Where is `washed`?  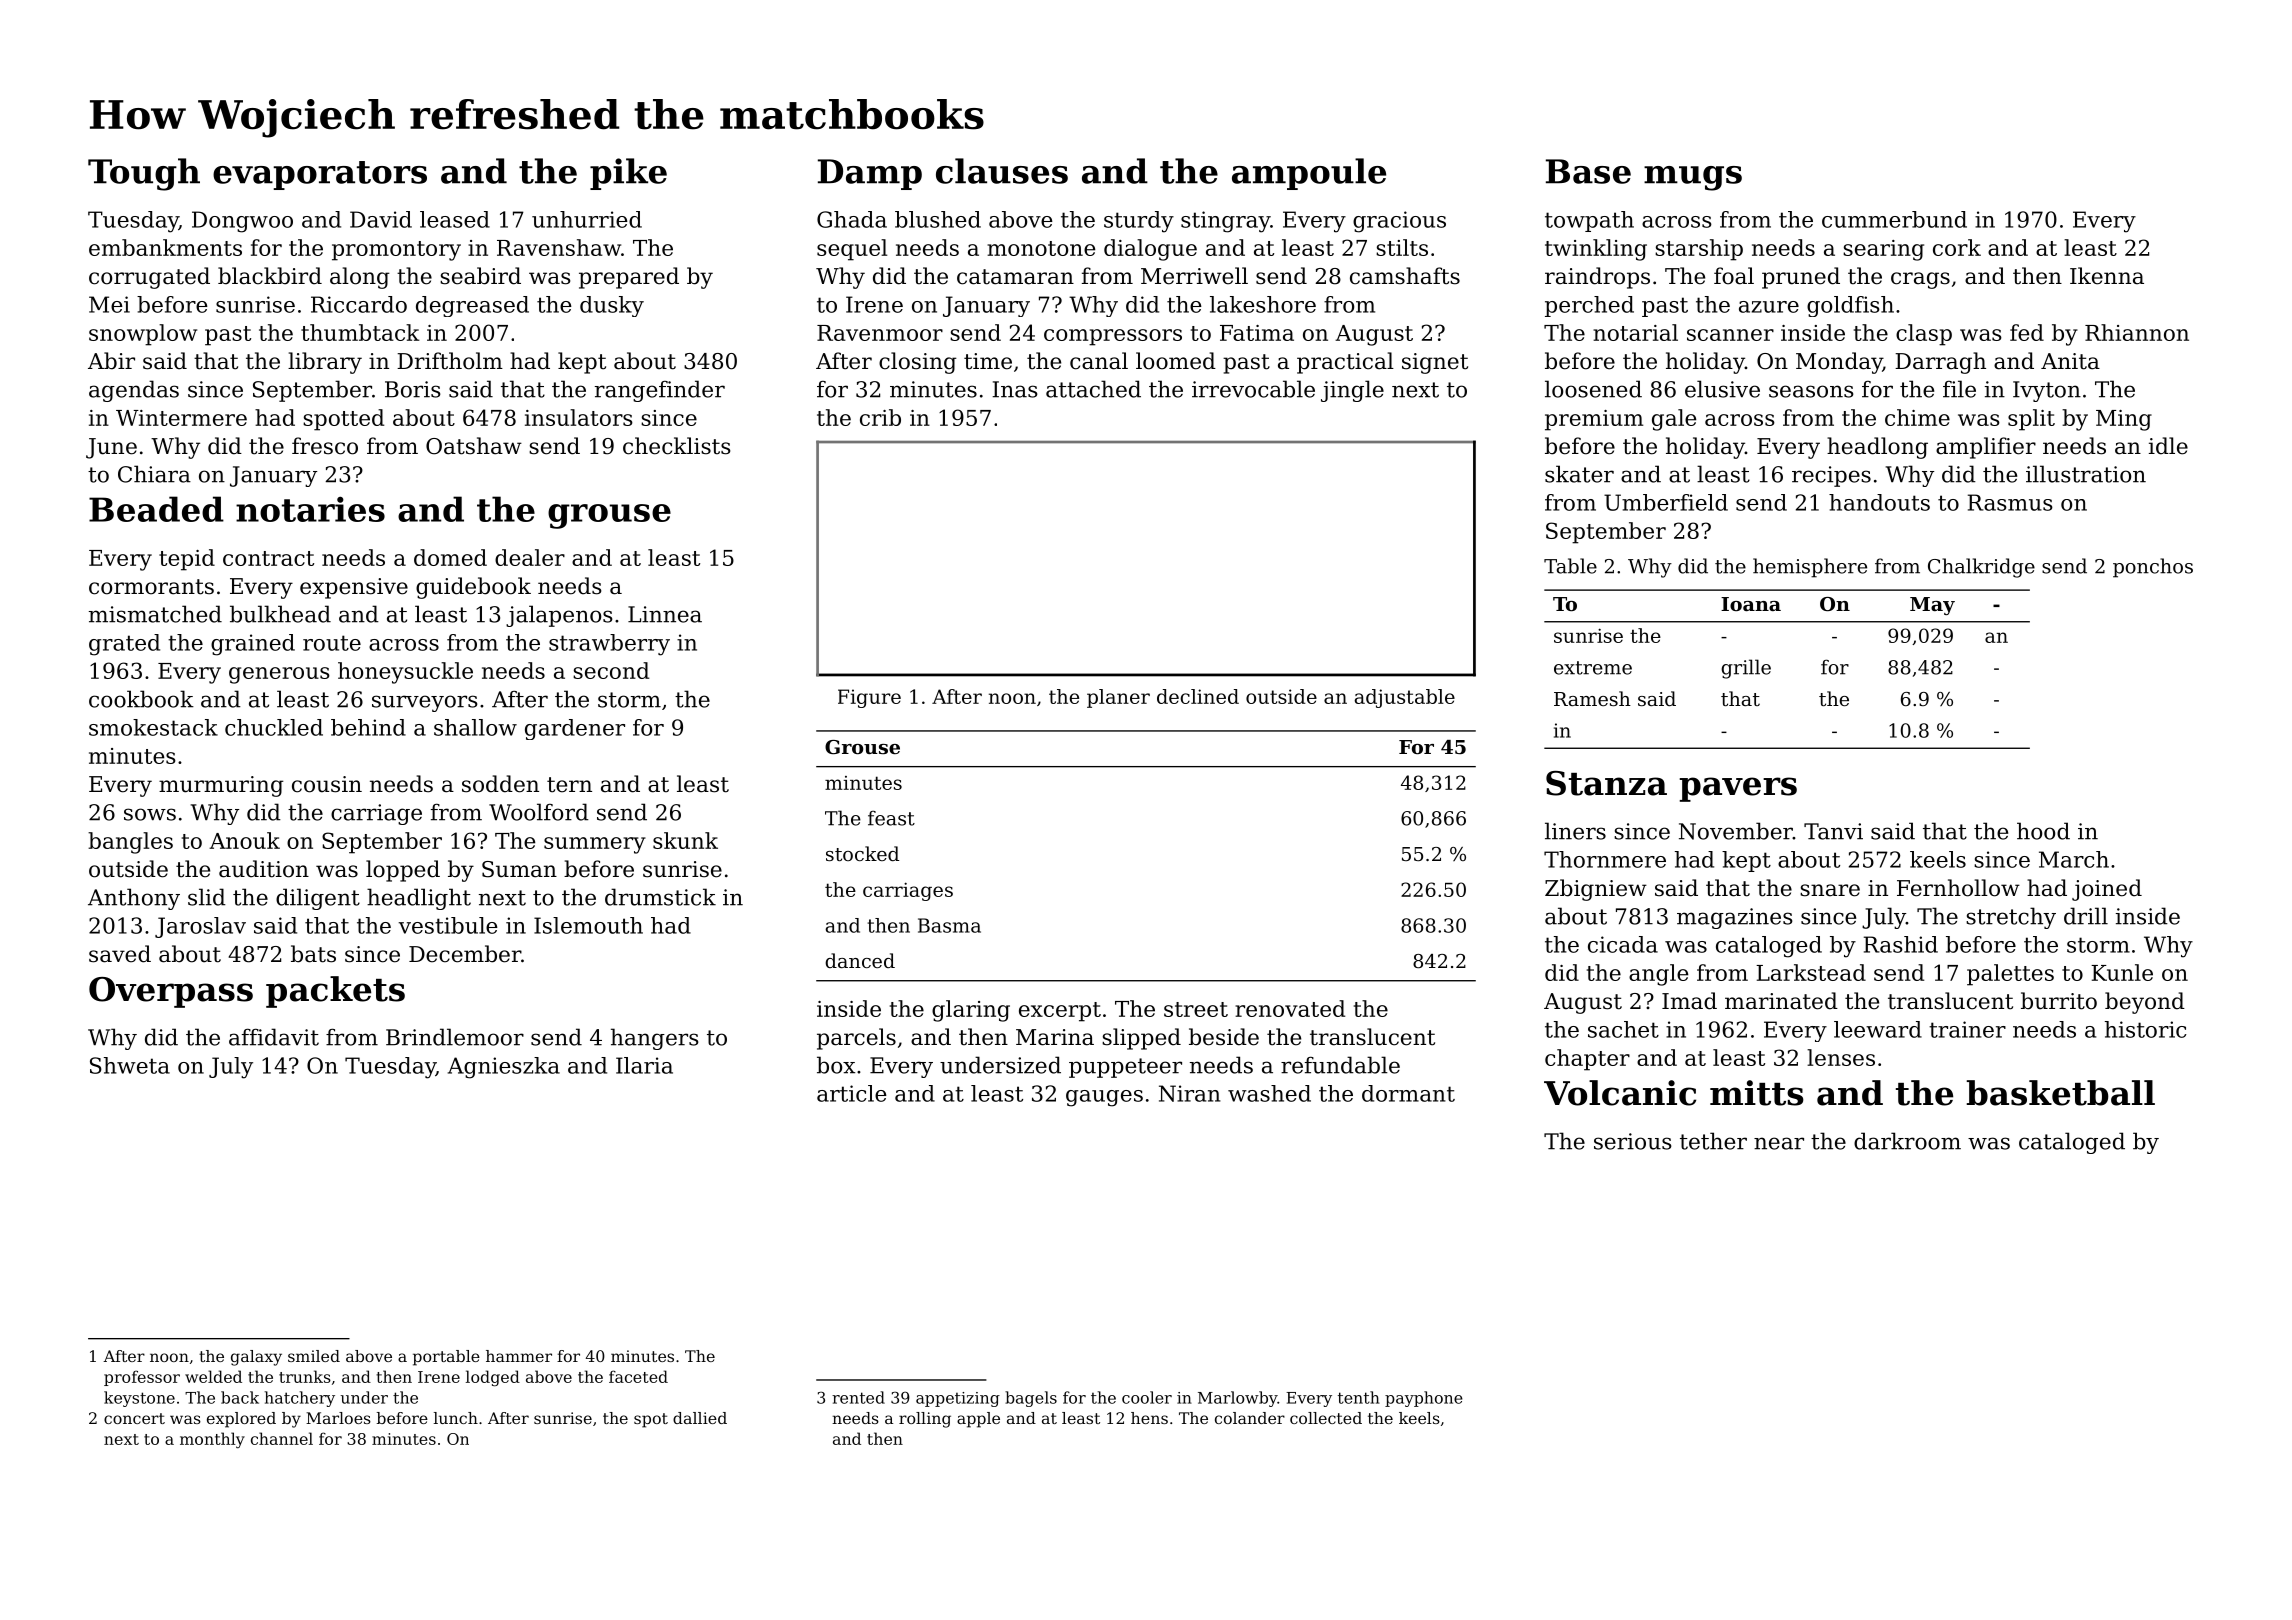 washed is located at coordinates (1269, 1093).
